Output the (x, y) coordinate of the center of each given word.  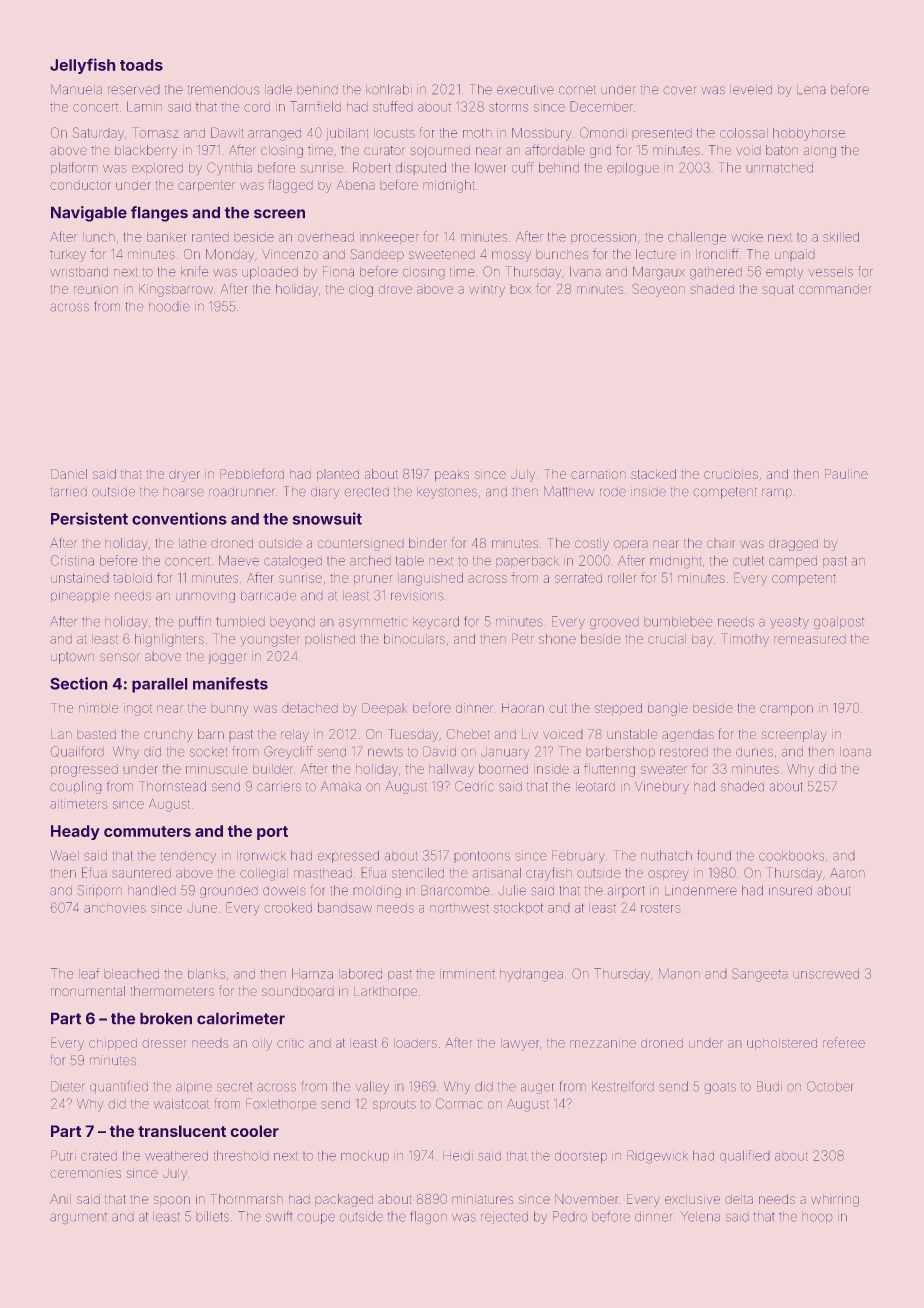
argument (78, 1218)
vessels (831, 273)
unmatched (780, 169)
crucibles (731, 475)
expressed (348, 857)
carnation (598, 474)
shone (557, 639)
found (714, 855)
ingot (138, 709)
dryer (184, 476)
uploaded (270, 274)
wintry (487, 291)
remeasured (810, 640)
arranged (274, 135)
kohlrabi (387, 89)
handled (151, 890)
